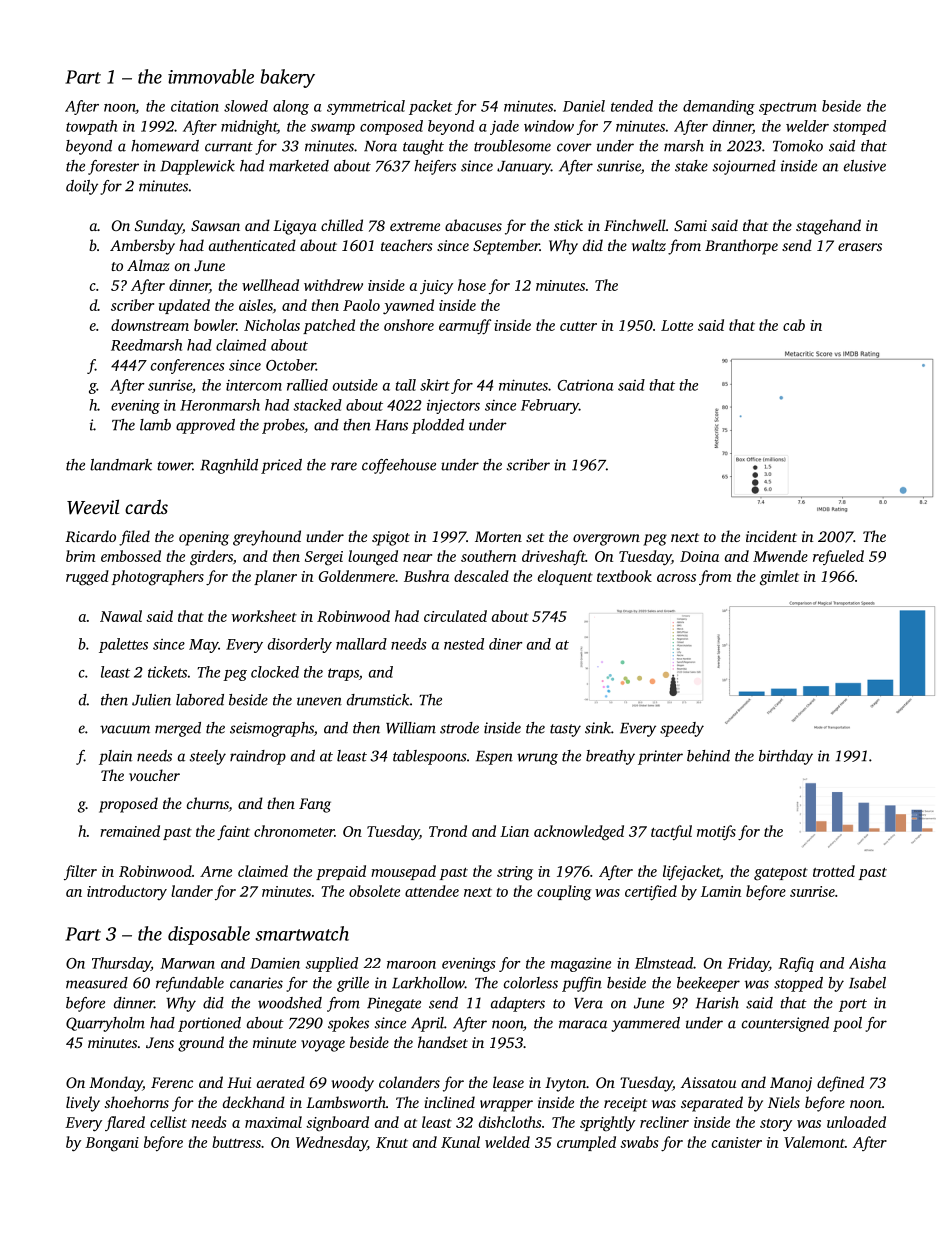 The image size is (952, 1233). I want to click on coffeehouse, so click(399, 466).
